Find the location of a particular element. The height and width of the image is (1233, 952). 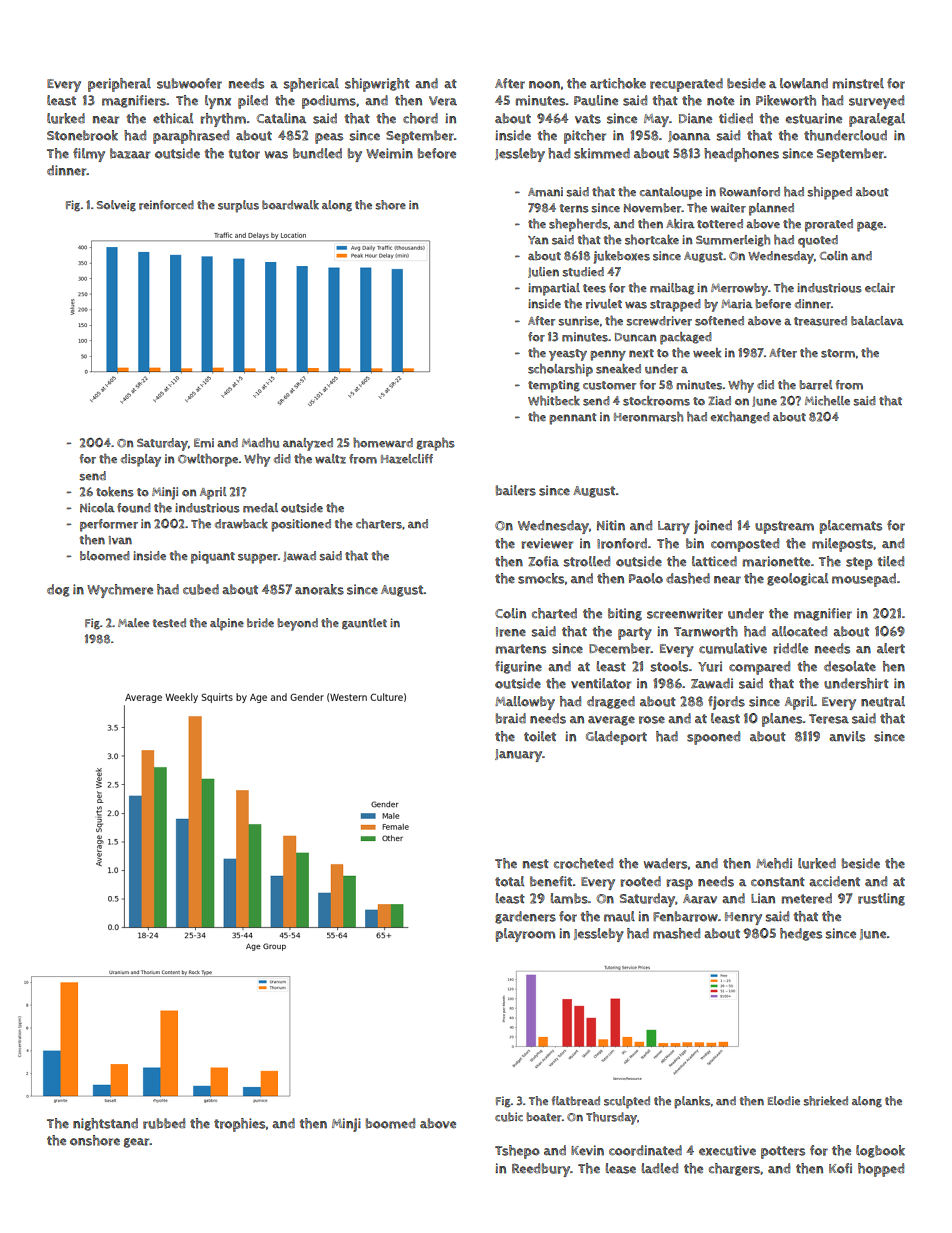

tidied is located at coordinates (736, 118).
